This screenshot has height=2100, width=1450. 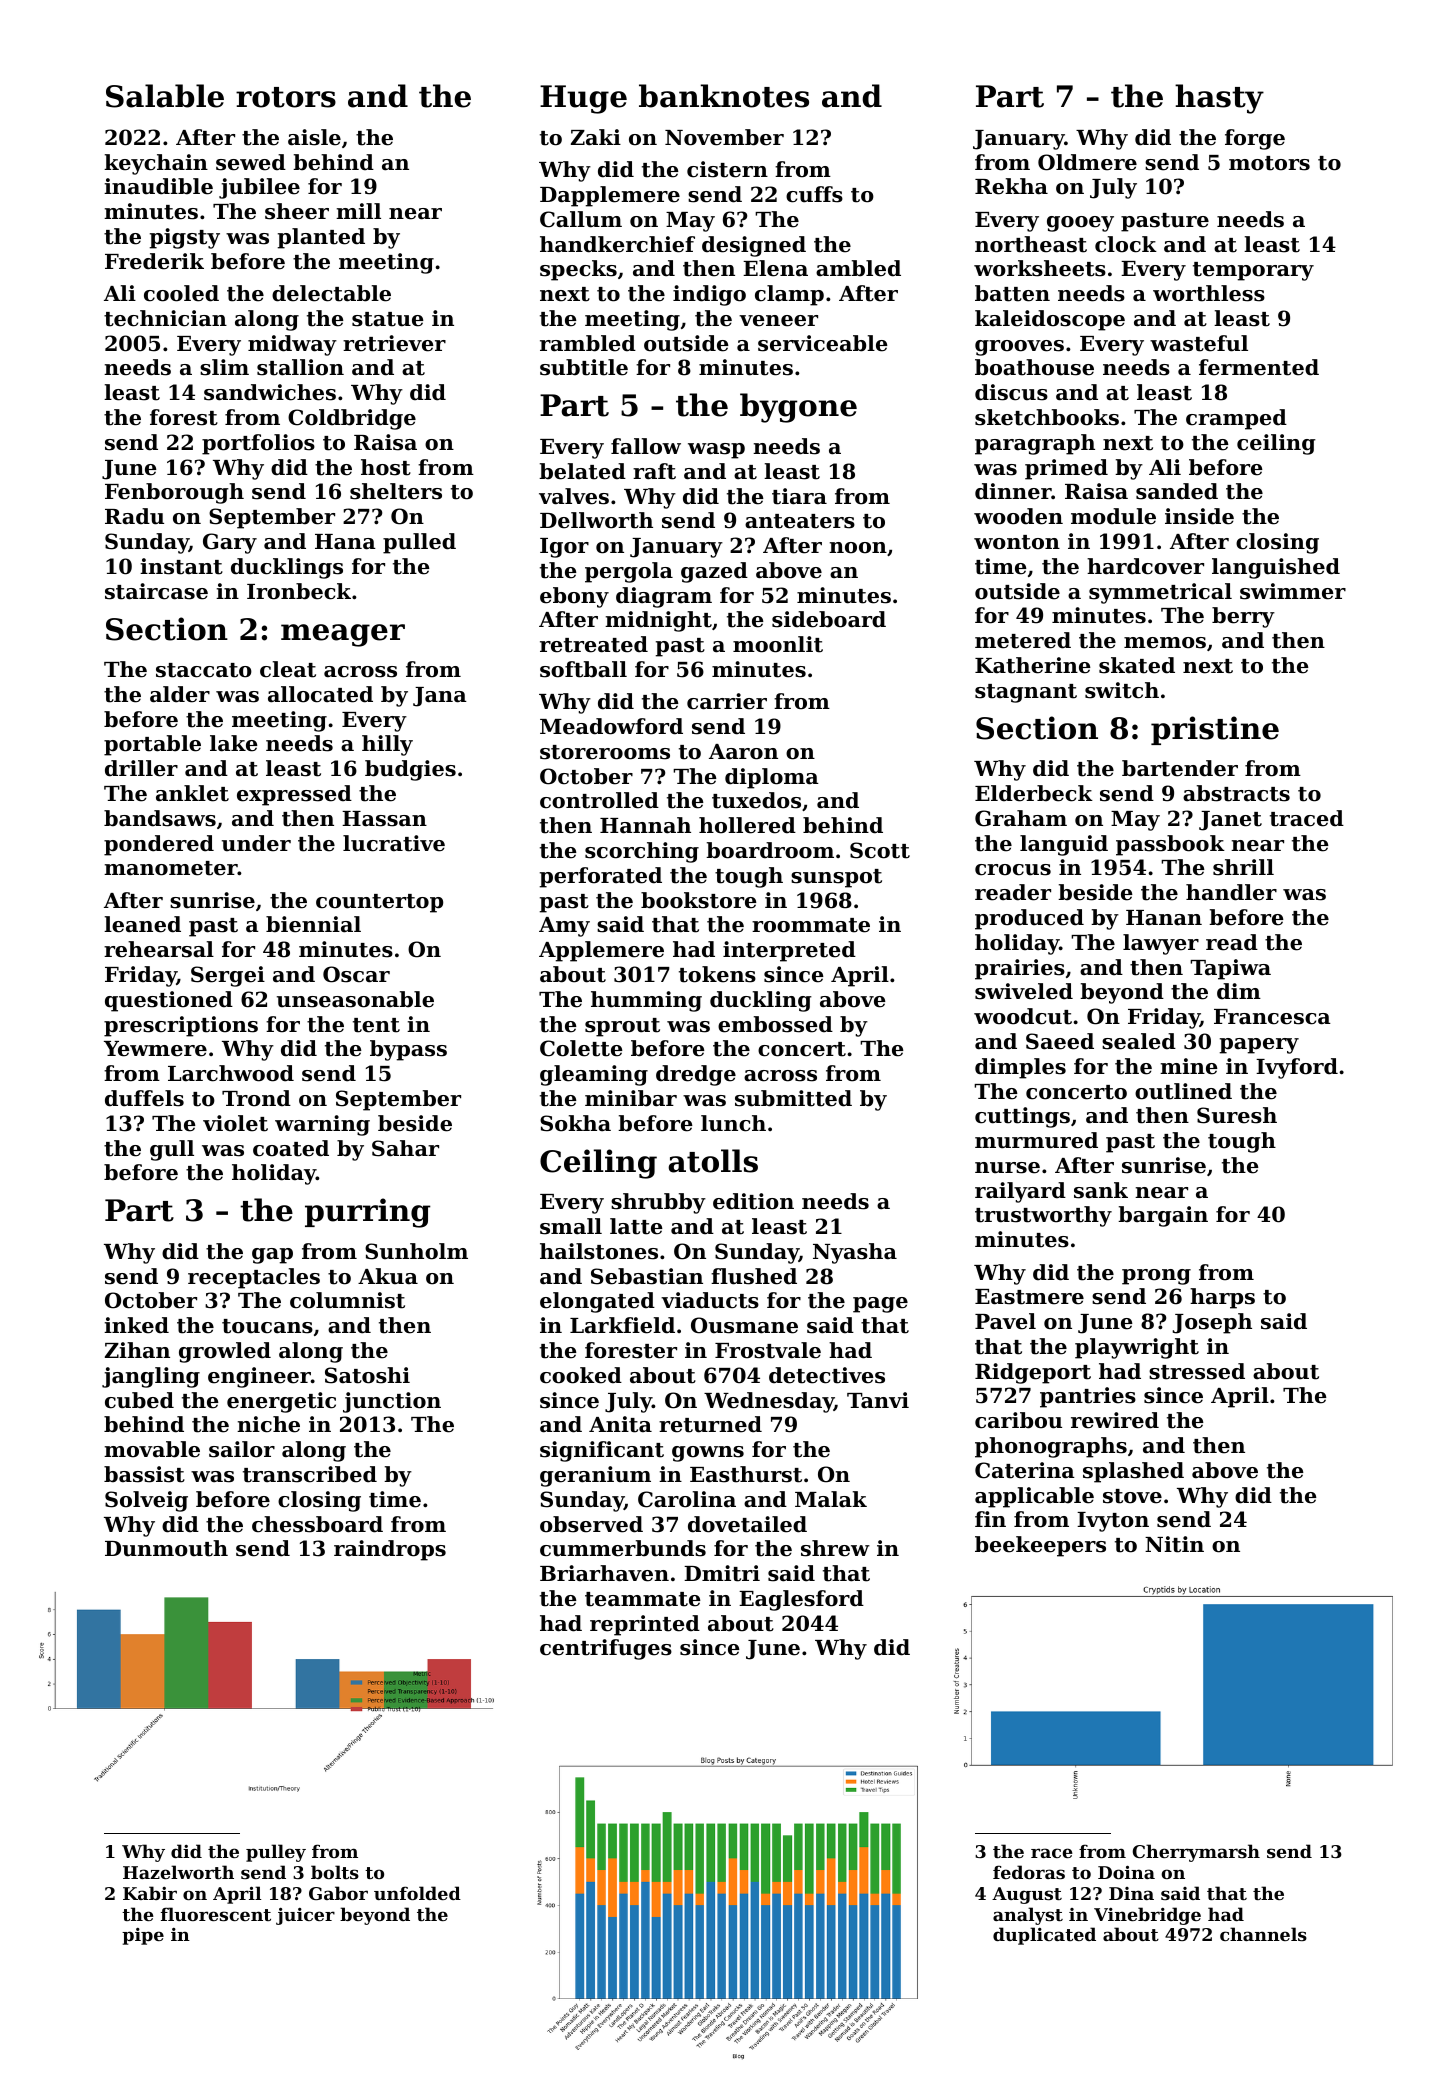 What do you see at coordinates (581, 1375) in the screenshot?
I see `cooked` at bounding box center [581, 1375].
